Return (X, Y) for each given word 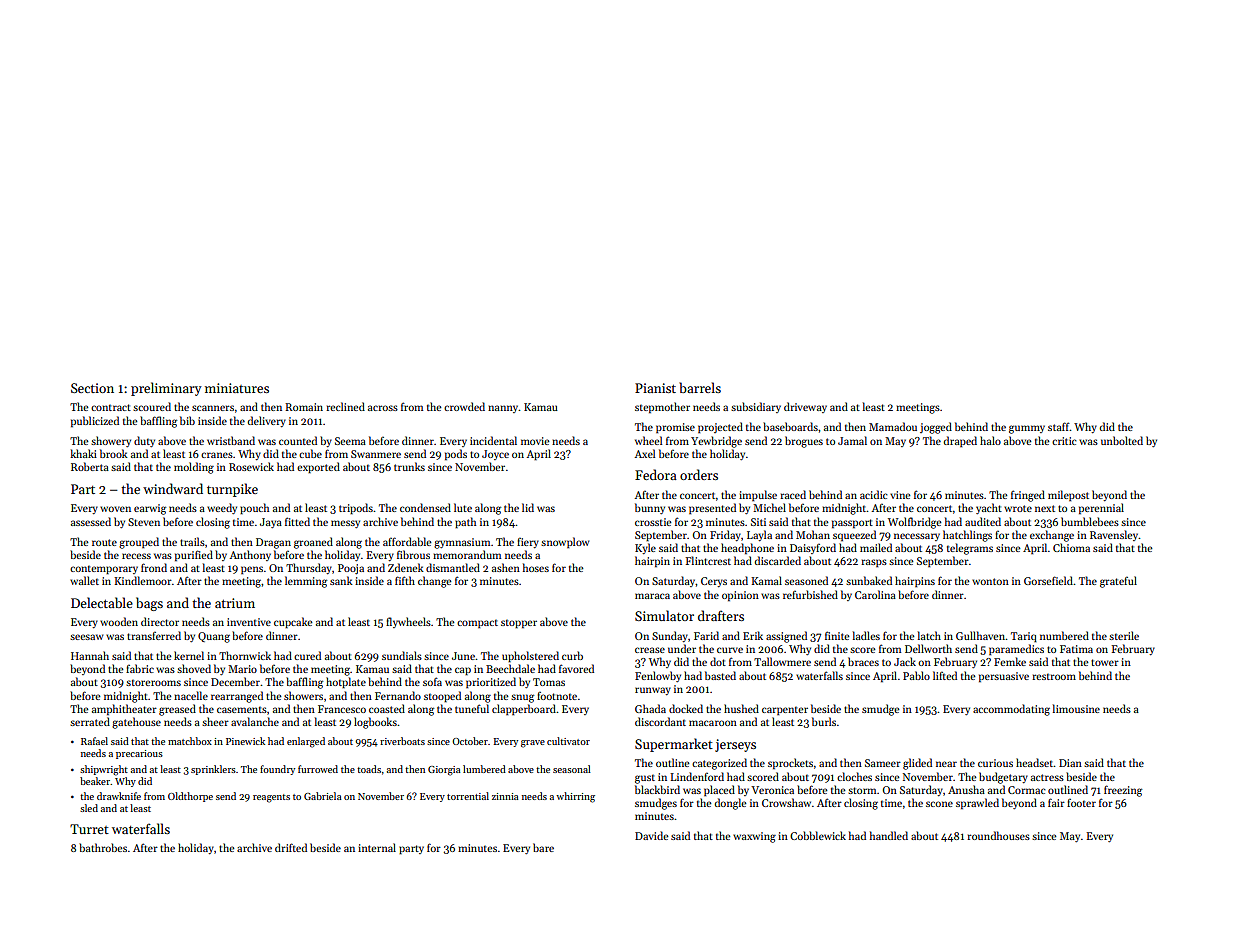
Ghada (650, 708)
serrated (90, 721)
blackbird (657, 789)
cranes (217, 455)
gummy (1027, 429)
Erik (753, 635)
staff (1059, 426)
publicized (95, 421)
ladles (866, 635)
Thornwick (245, 655)
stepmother (662, 407)
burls (824, 721)
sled (89, 808)
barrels (700, 387)
